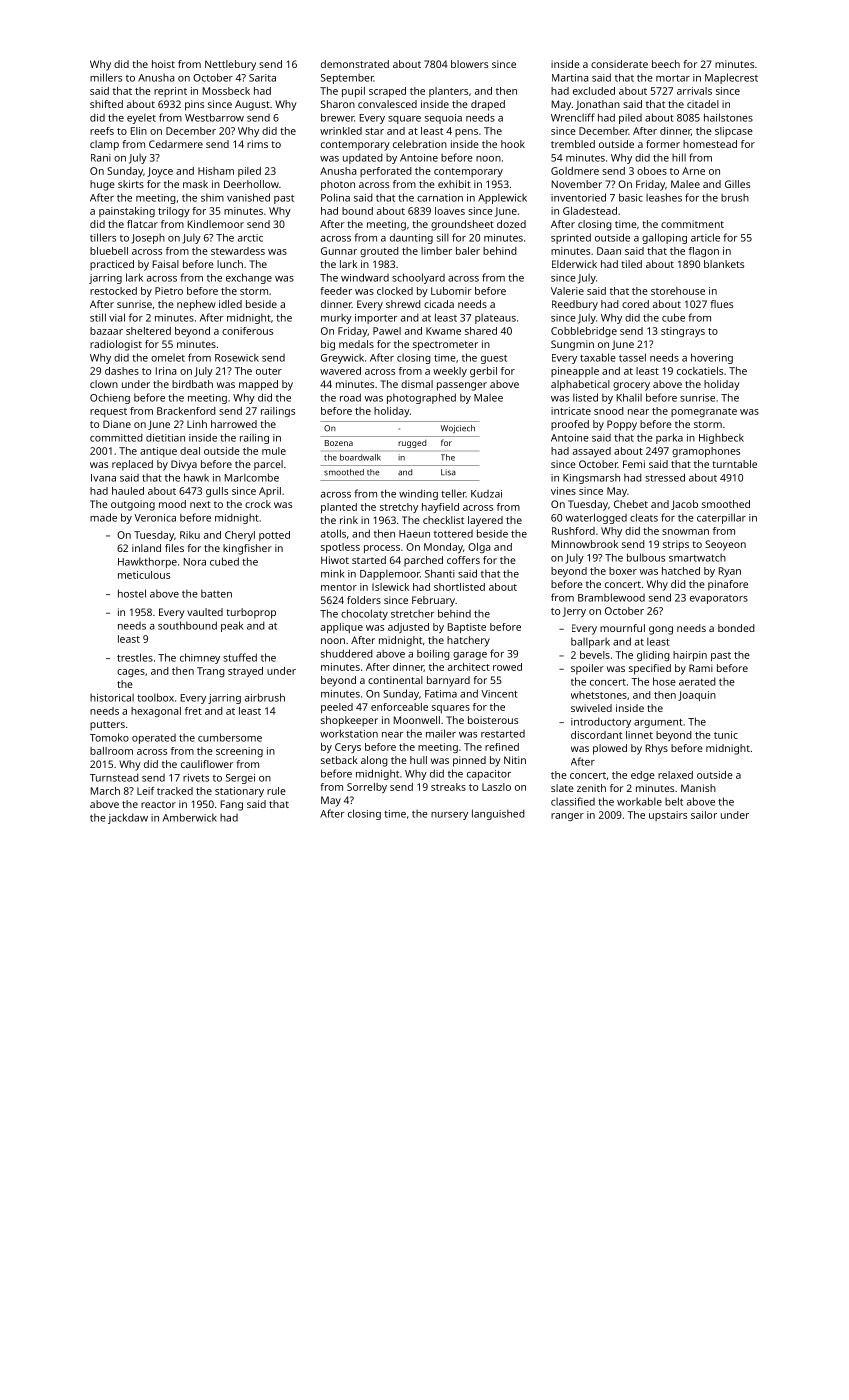  I want to click on blowers, so click(469, 64).
